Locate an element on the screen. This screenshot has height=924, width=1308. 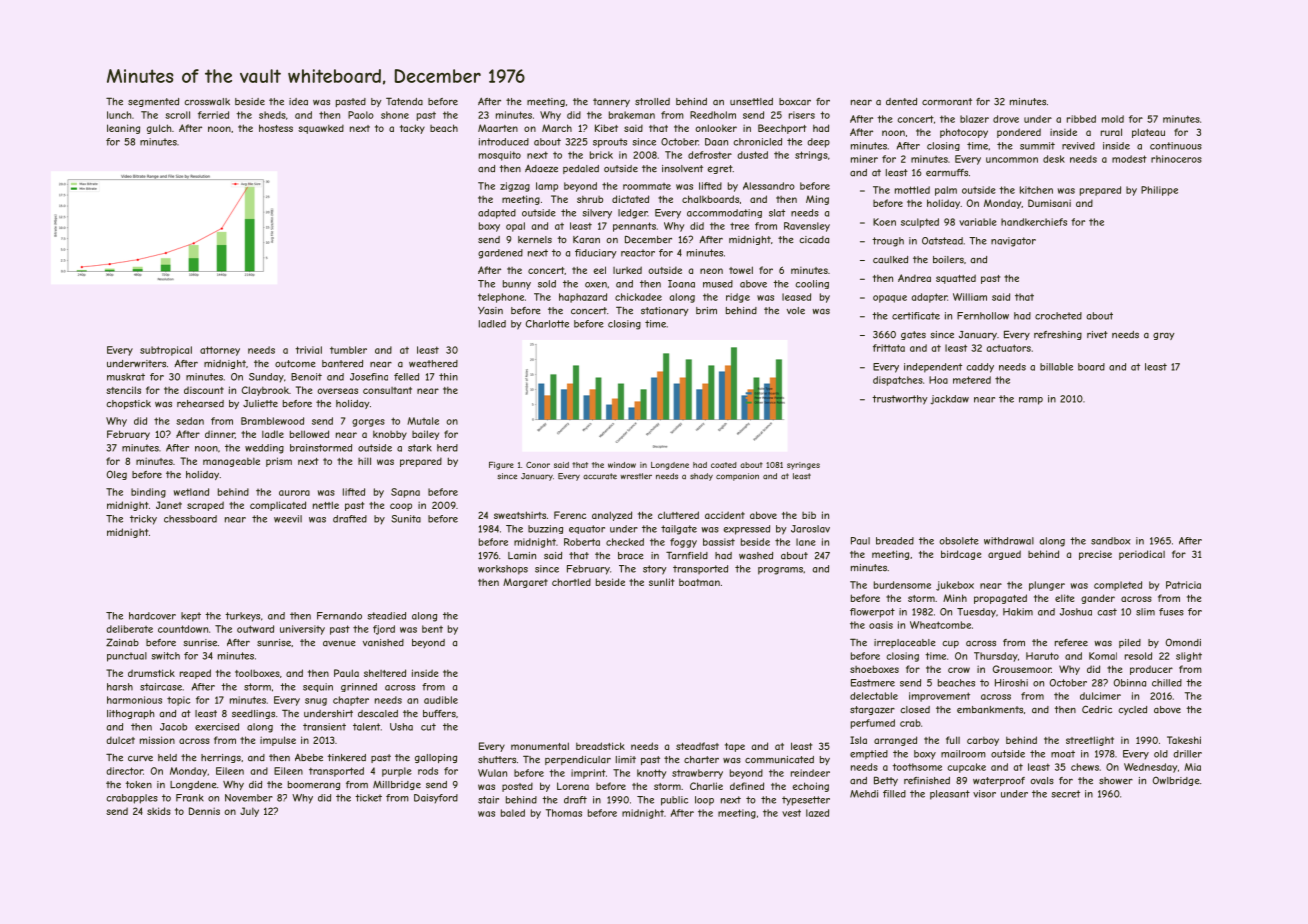
Charlotte is located at coordinates (547, 324).
